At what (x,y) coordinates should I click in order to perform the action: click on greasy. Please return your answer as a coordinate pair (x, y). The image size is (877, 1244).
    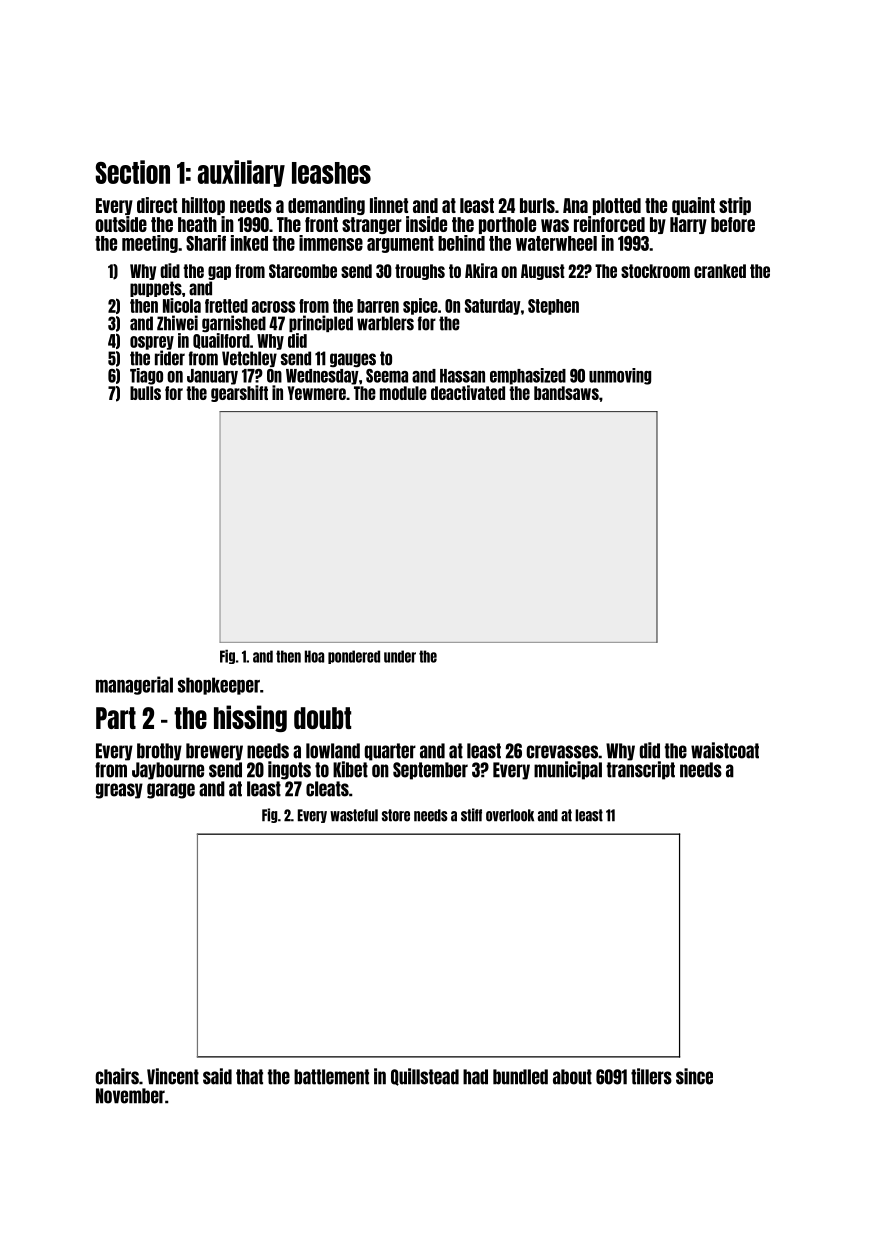
    Looking at the image, I should click on (119, 791).
